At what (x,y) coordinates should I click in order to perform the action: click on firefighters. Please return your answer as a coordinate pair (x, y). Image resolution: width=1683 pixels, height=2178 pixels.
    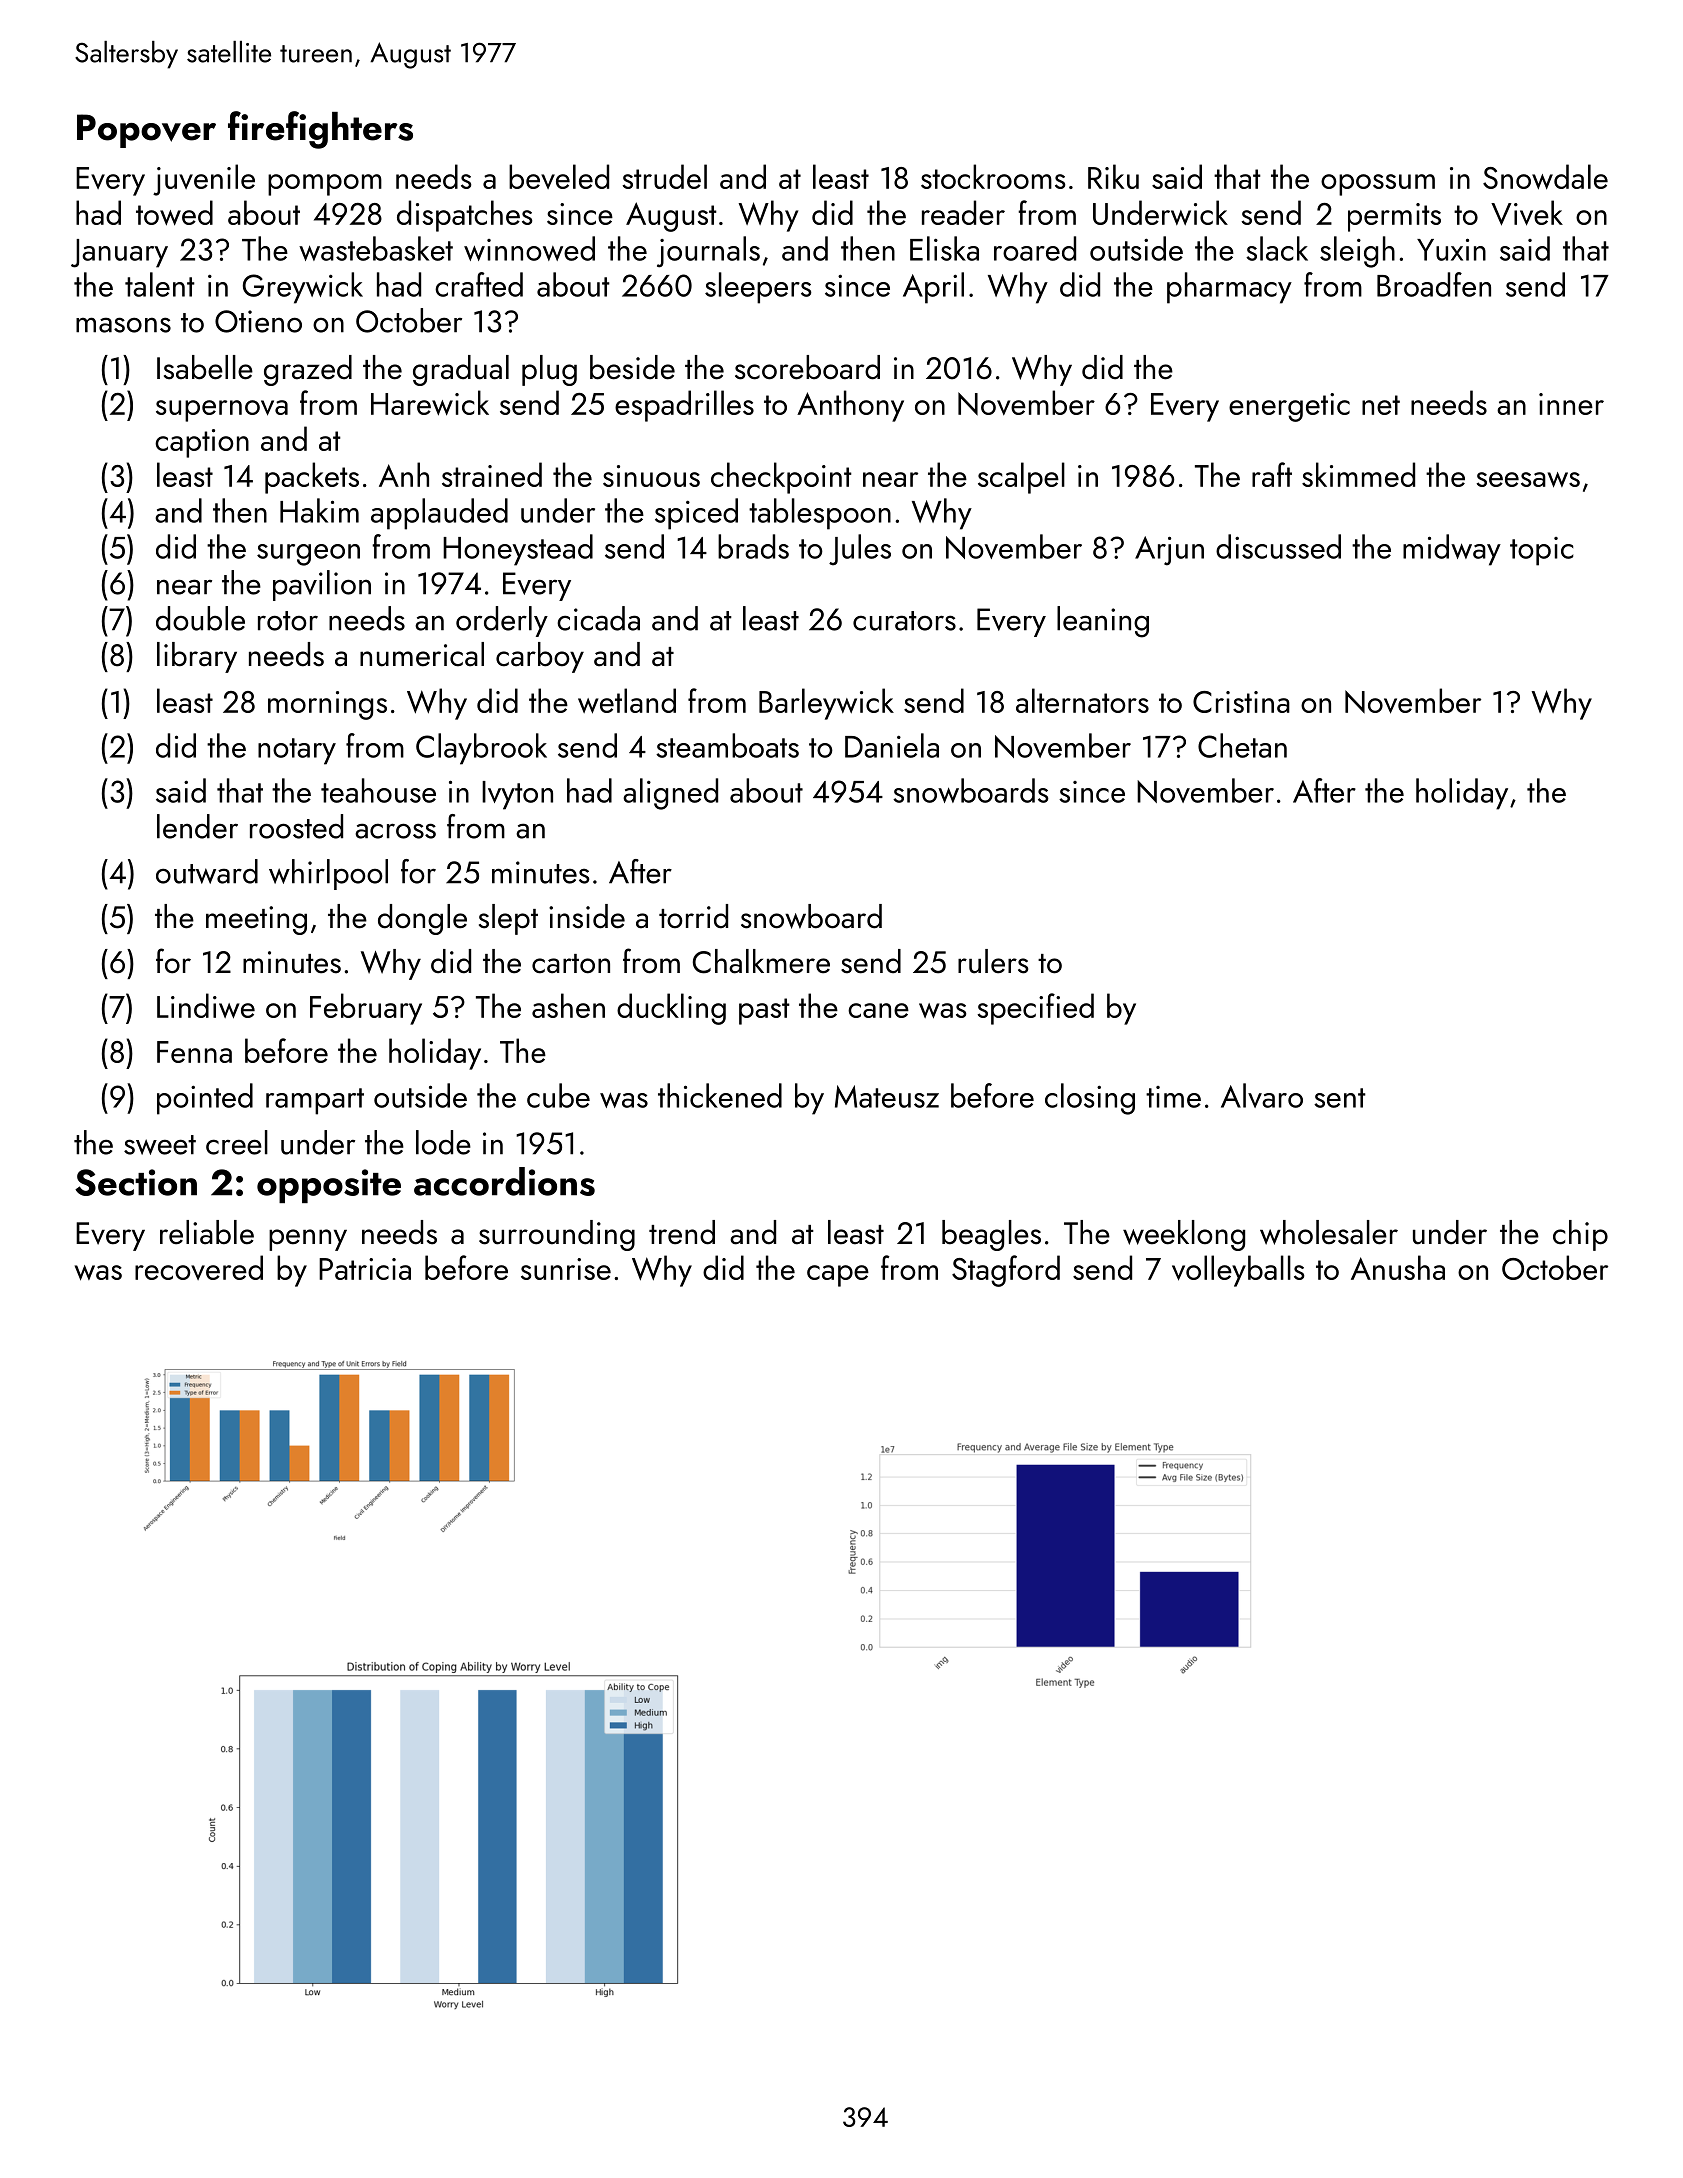
    Looking at the image, I should click on (320, 130).
